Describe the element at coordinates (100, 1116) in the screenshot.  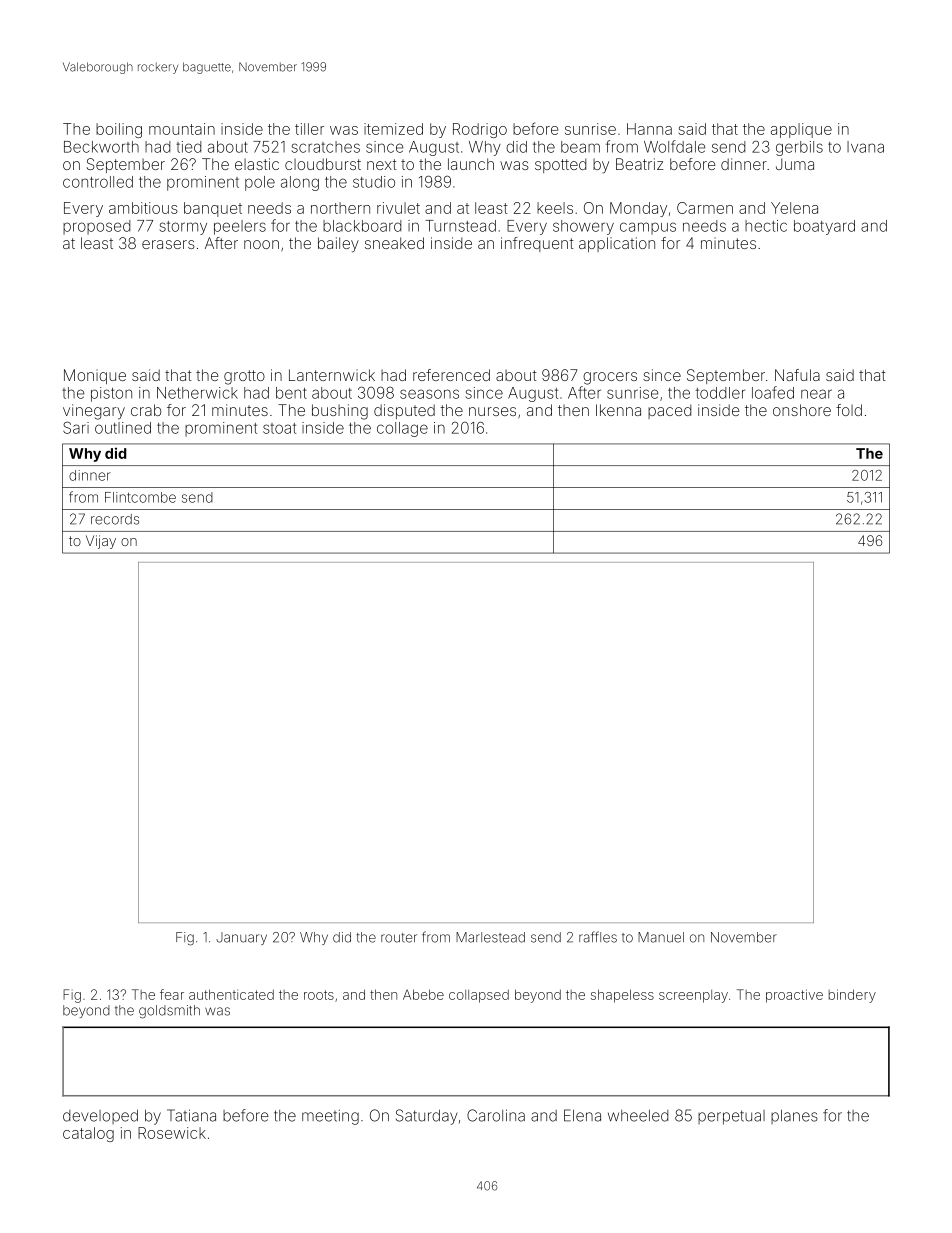
I see `developed` at that location.
